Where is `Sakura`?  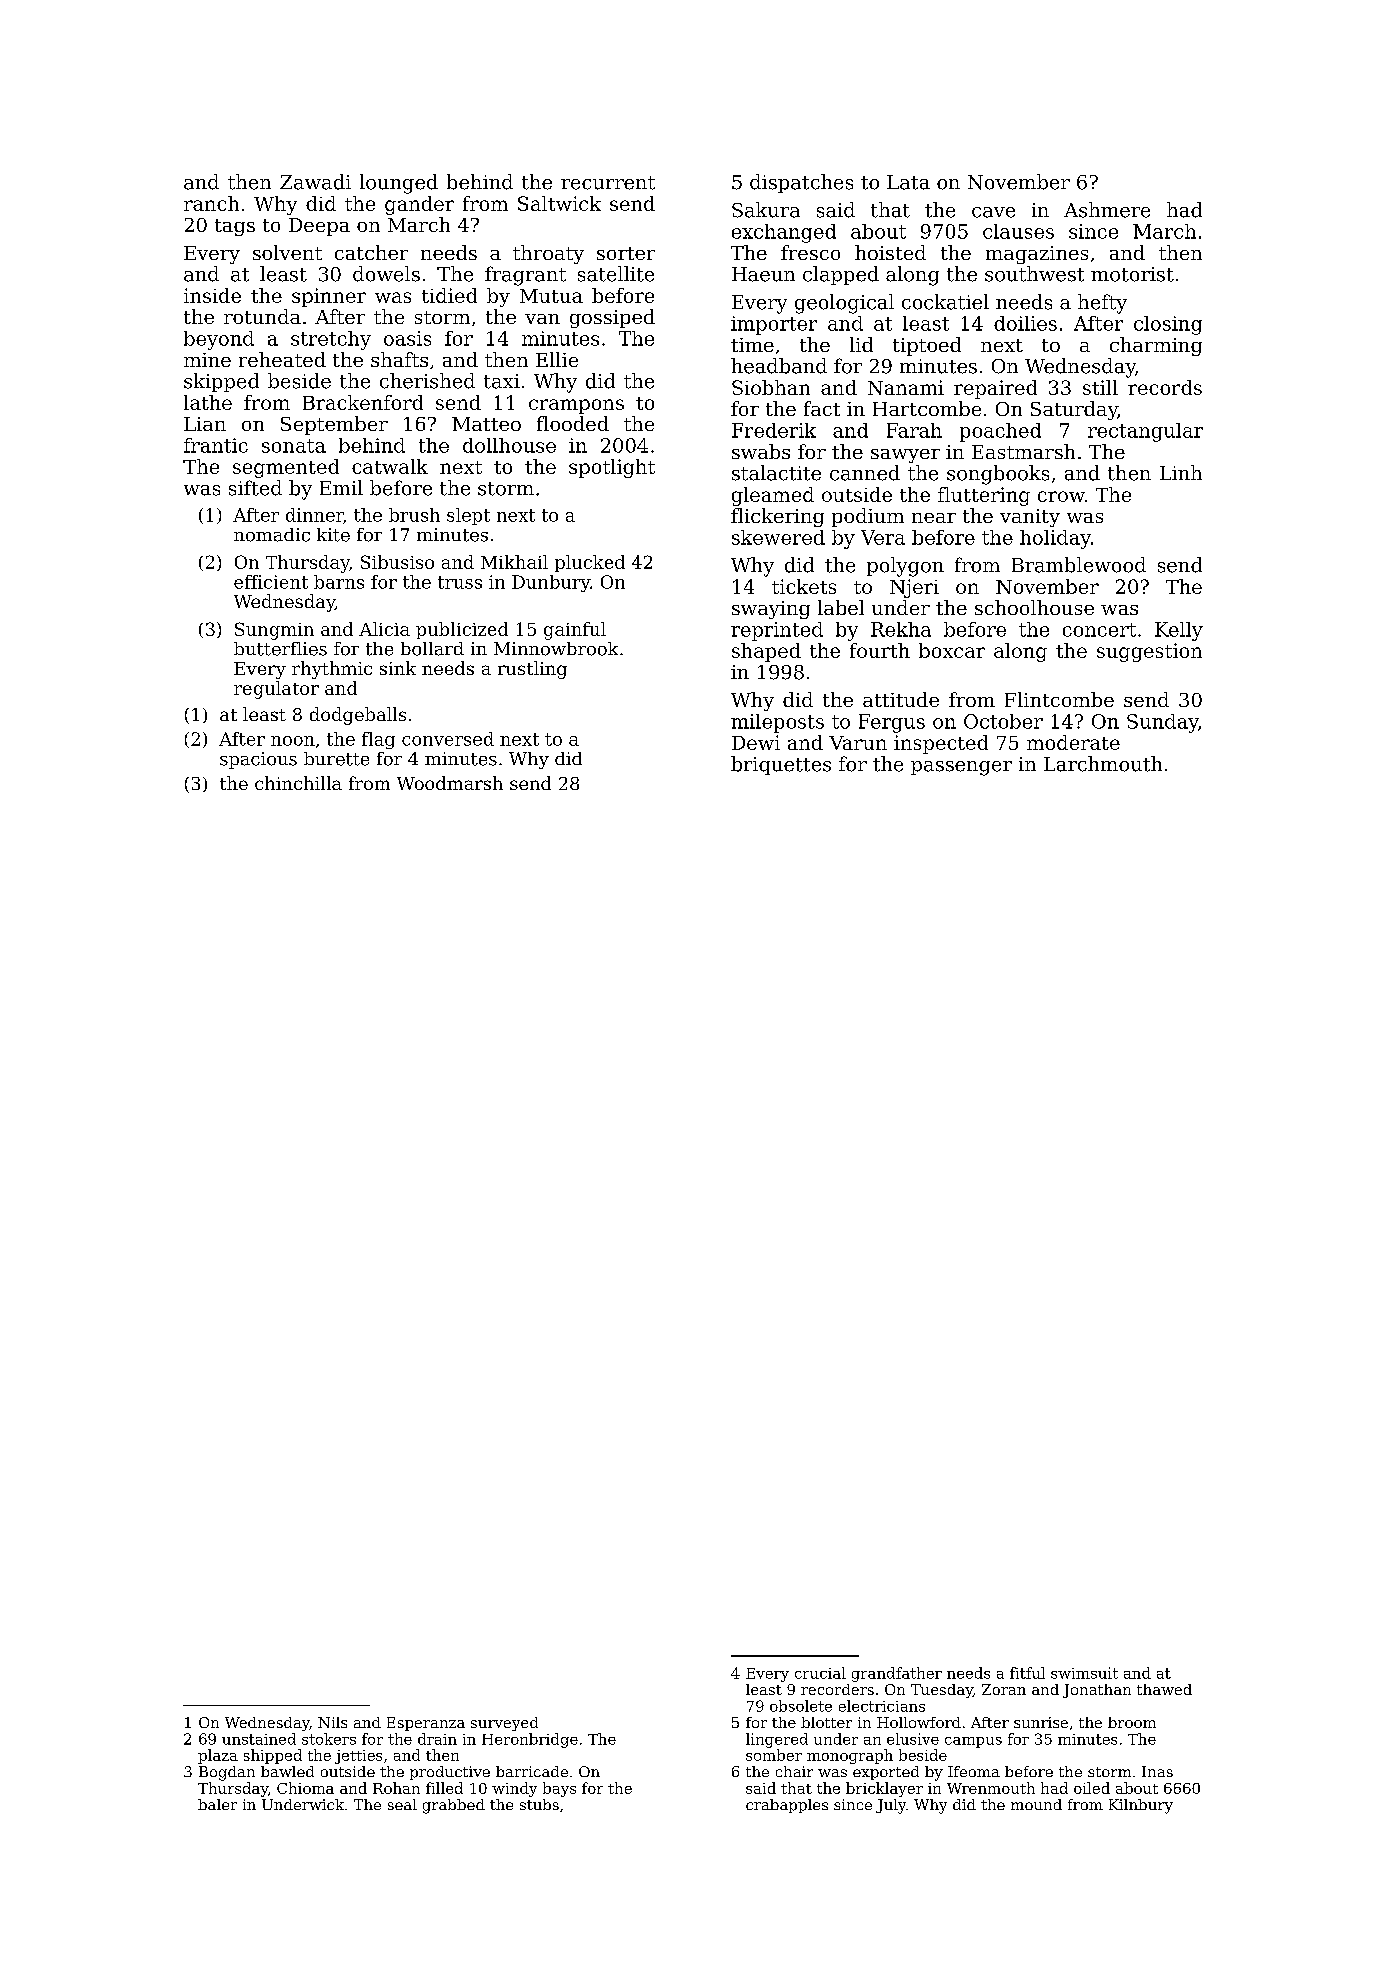 Sakura is located at coordinates (766, 210).
